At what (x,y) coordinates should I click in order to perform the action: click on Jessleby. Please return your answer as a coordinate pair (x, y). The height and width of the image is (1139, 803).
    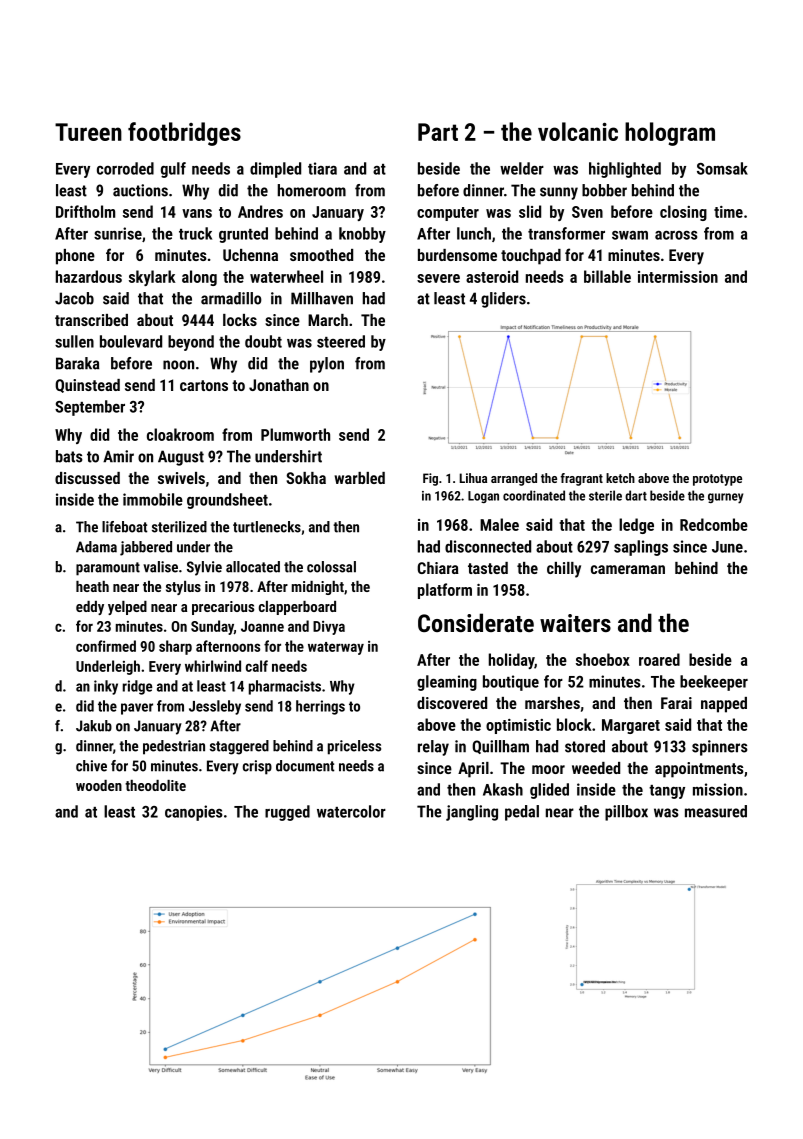
    Looking at the image, I should click on (215, 707).
